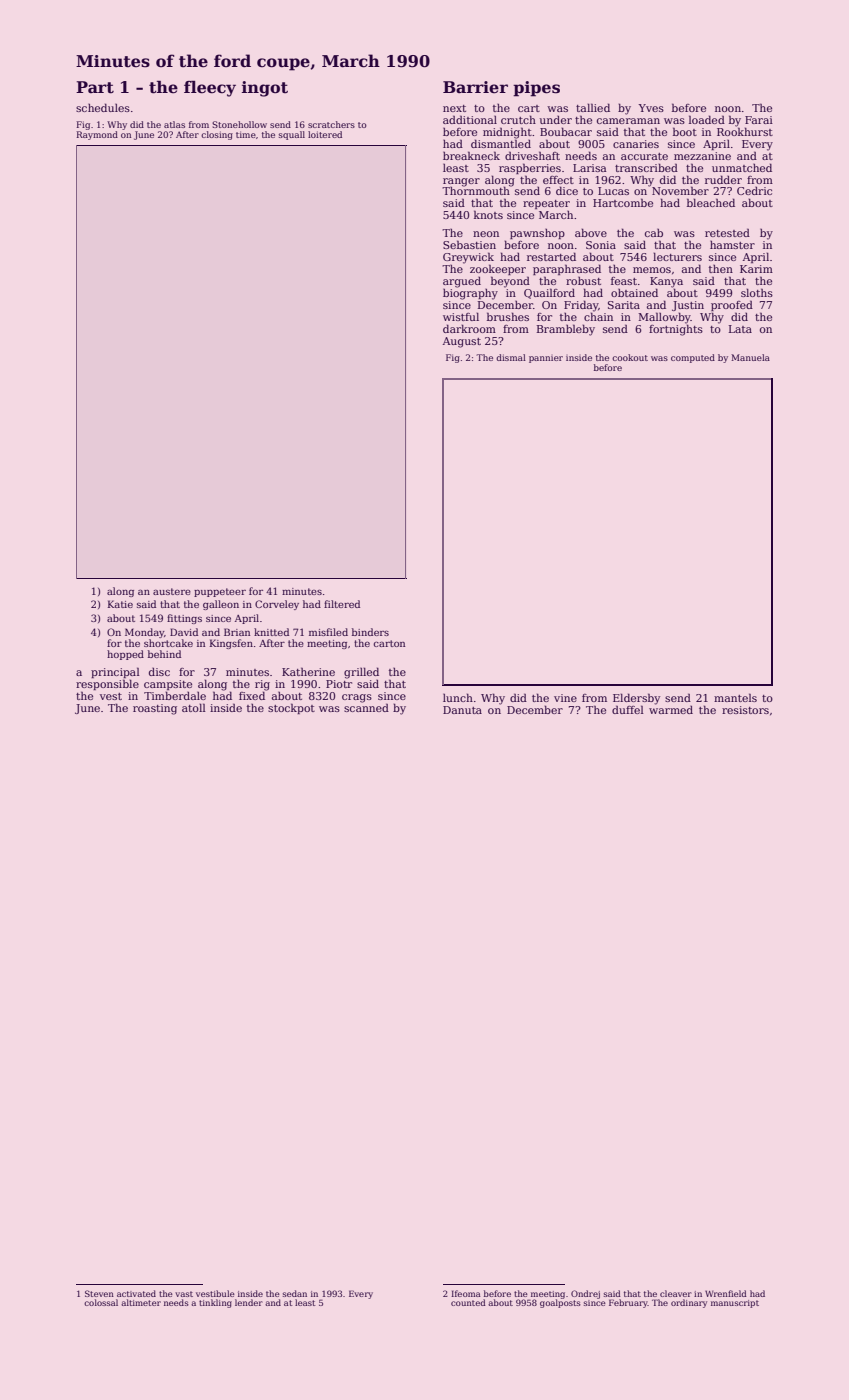  Describe the element at coordinates (750, 357) in the page. I see `Manuela` at that location.
